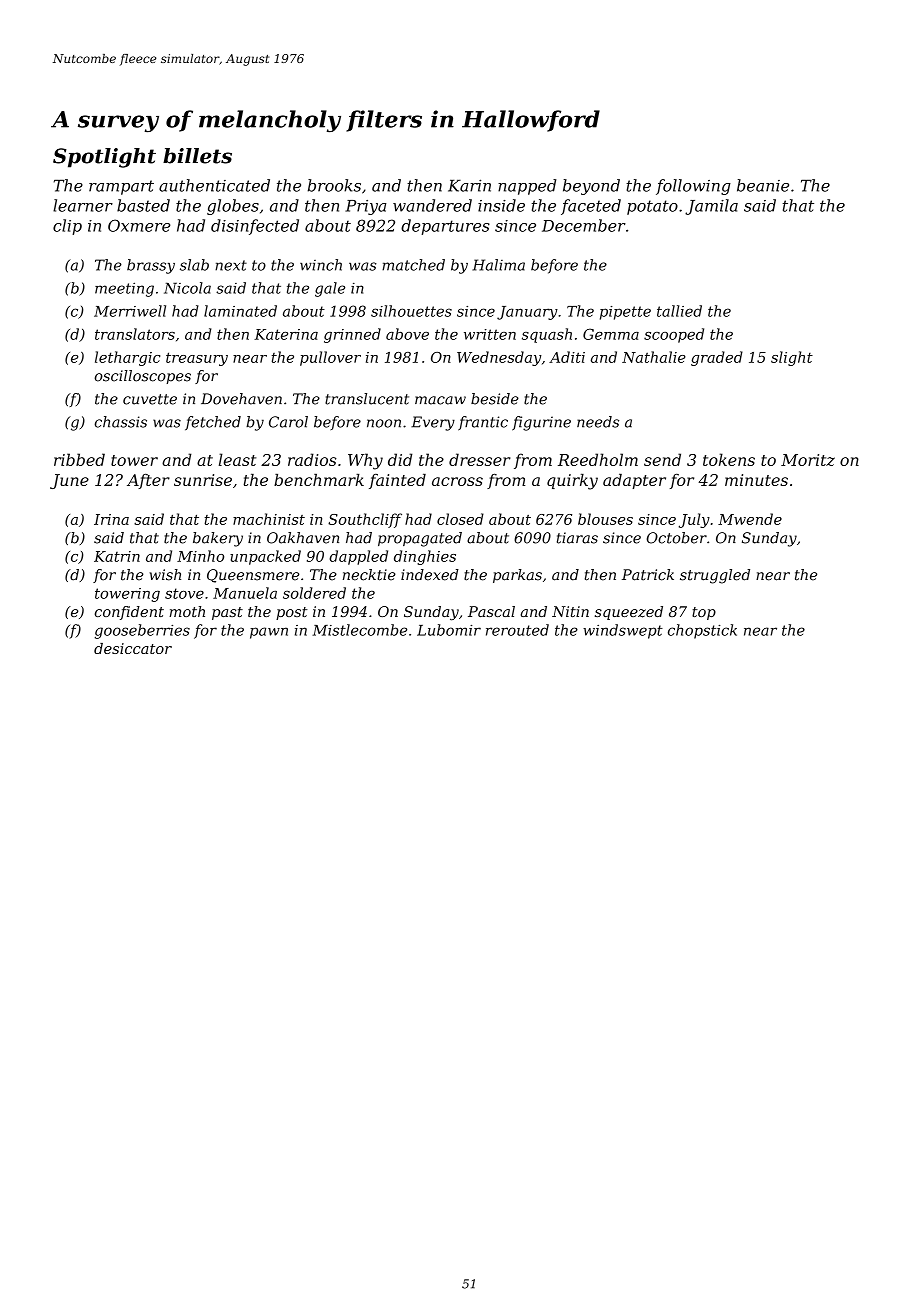 The width and height of the image is (924, 1308). Describe the element at coordinates (67, 227) in the image. I see `clip` at that location.
